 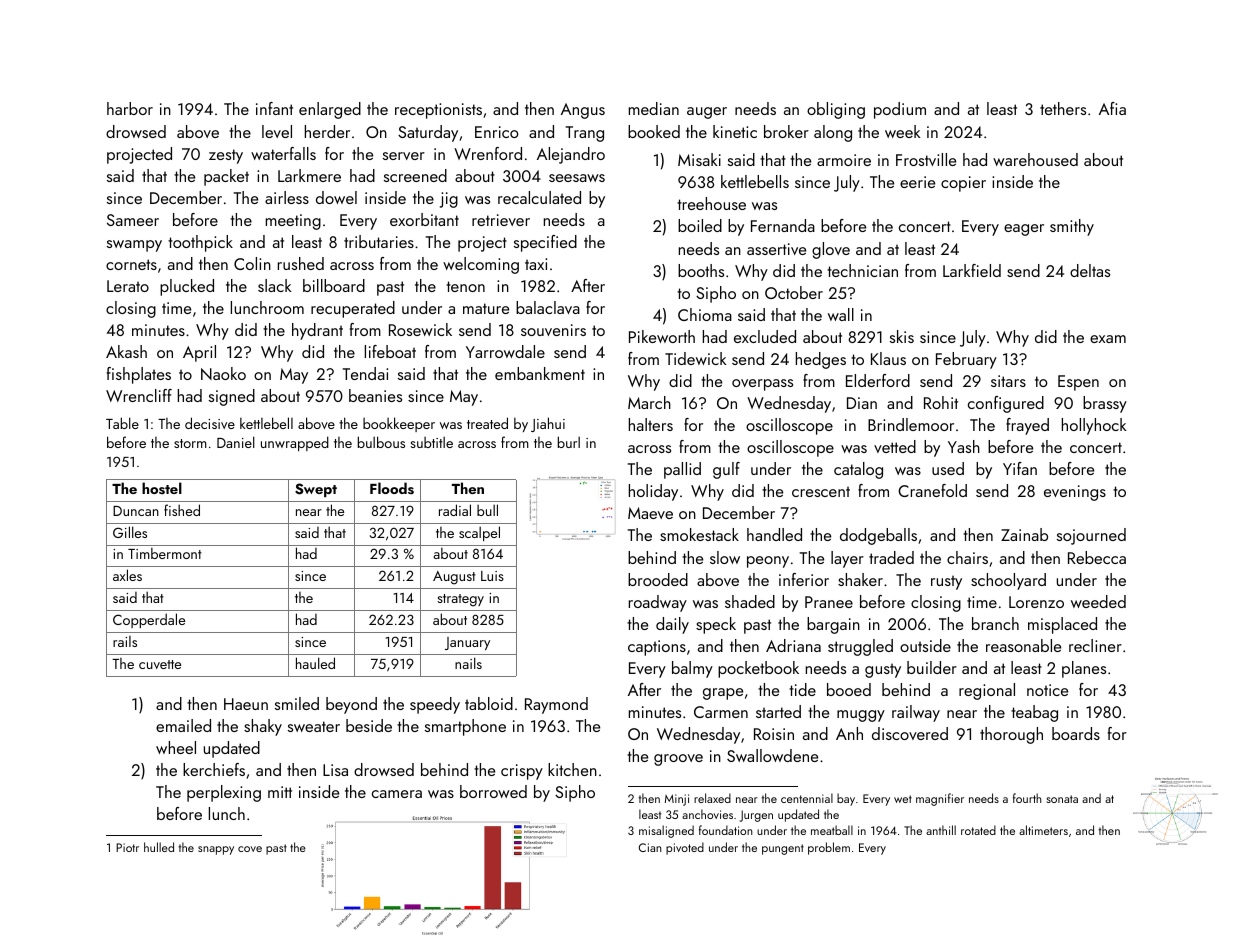 I want to click on harbor, so click(x=130, y=108).
